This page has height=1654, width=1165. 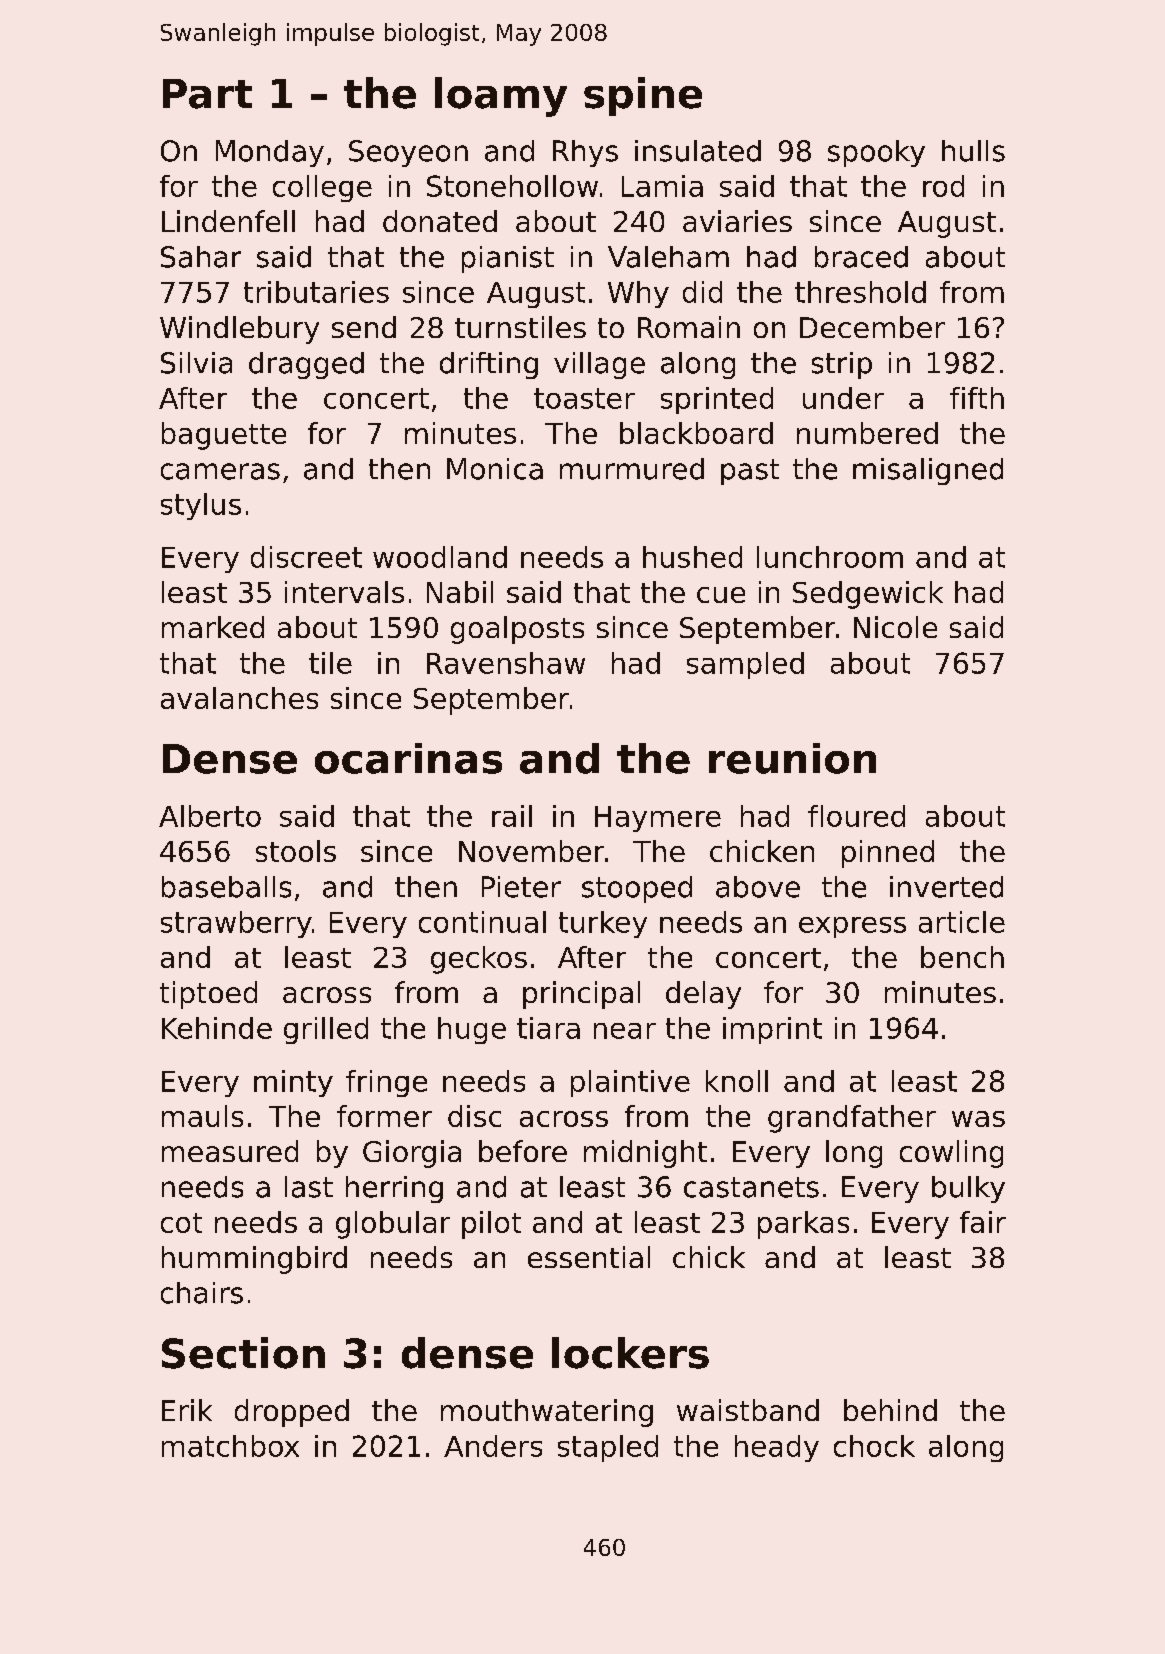 What do you see at coordinates (750, 472) in the page?
I see `past` at bounding box center [750, 472].
